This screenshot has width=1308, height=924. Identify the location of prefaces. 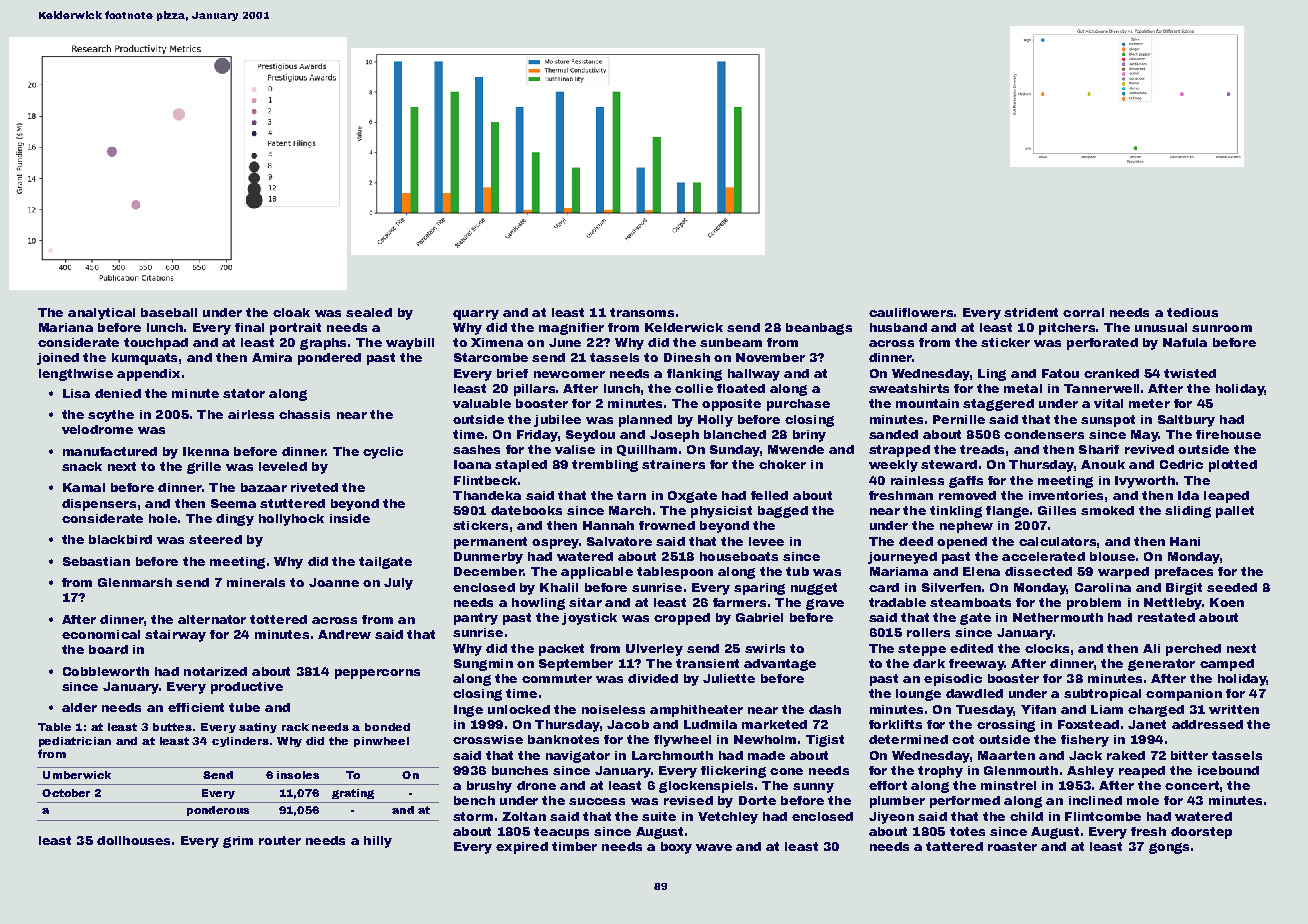
(1184, 573).
